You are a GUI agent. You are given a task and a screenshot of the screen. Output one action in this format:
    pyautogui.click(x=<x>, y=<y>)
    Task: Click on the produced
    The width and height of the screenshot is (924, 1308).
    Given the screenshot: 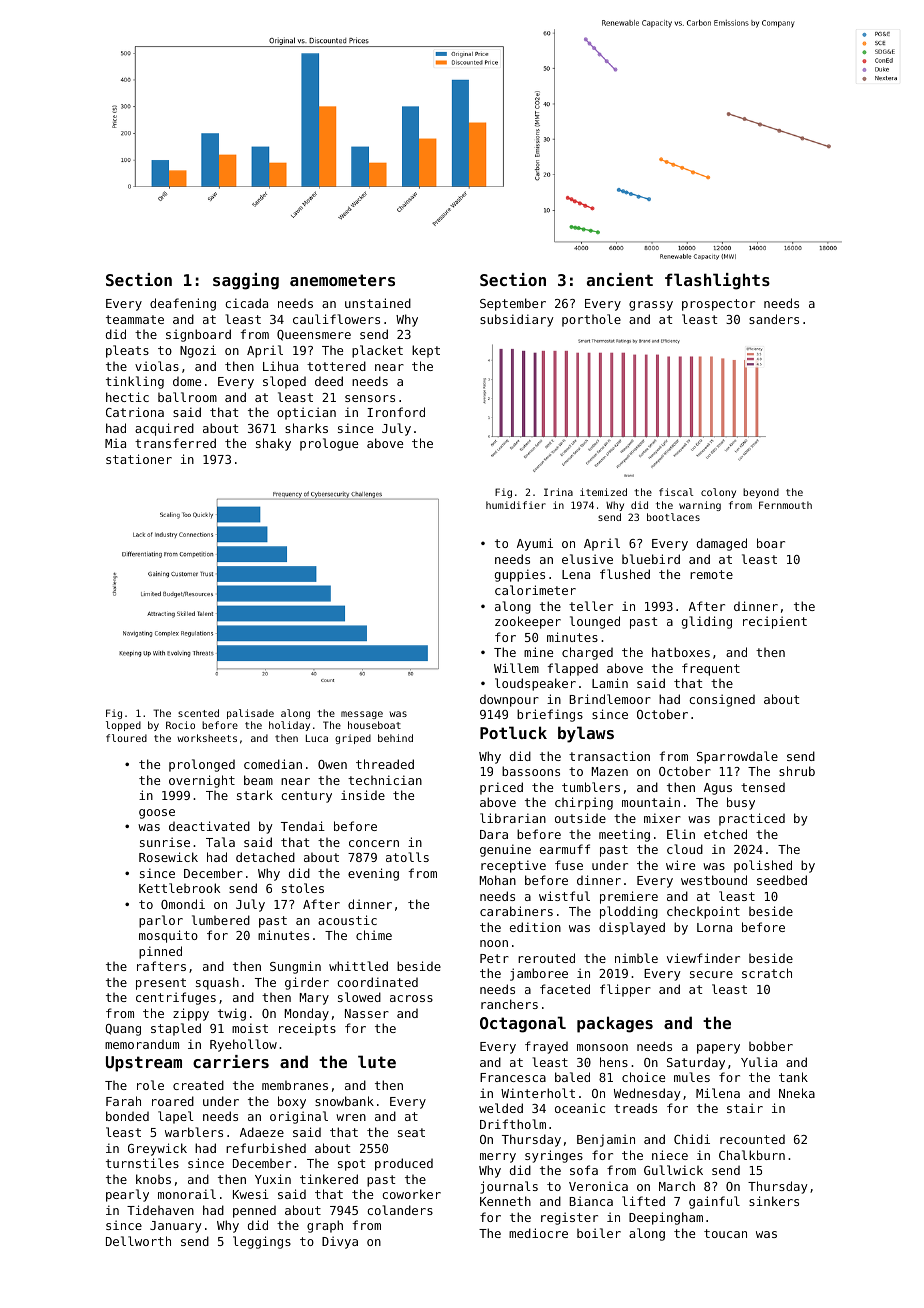 What is the action you would take?
    pyautogui.click(x=404, y=1164)
